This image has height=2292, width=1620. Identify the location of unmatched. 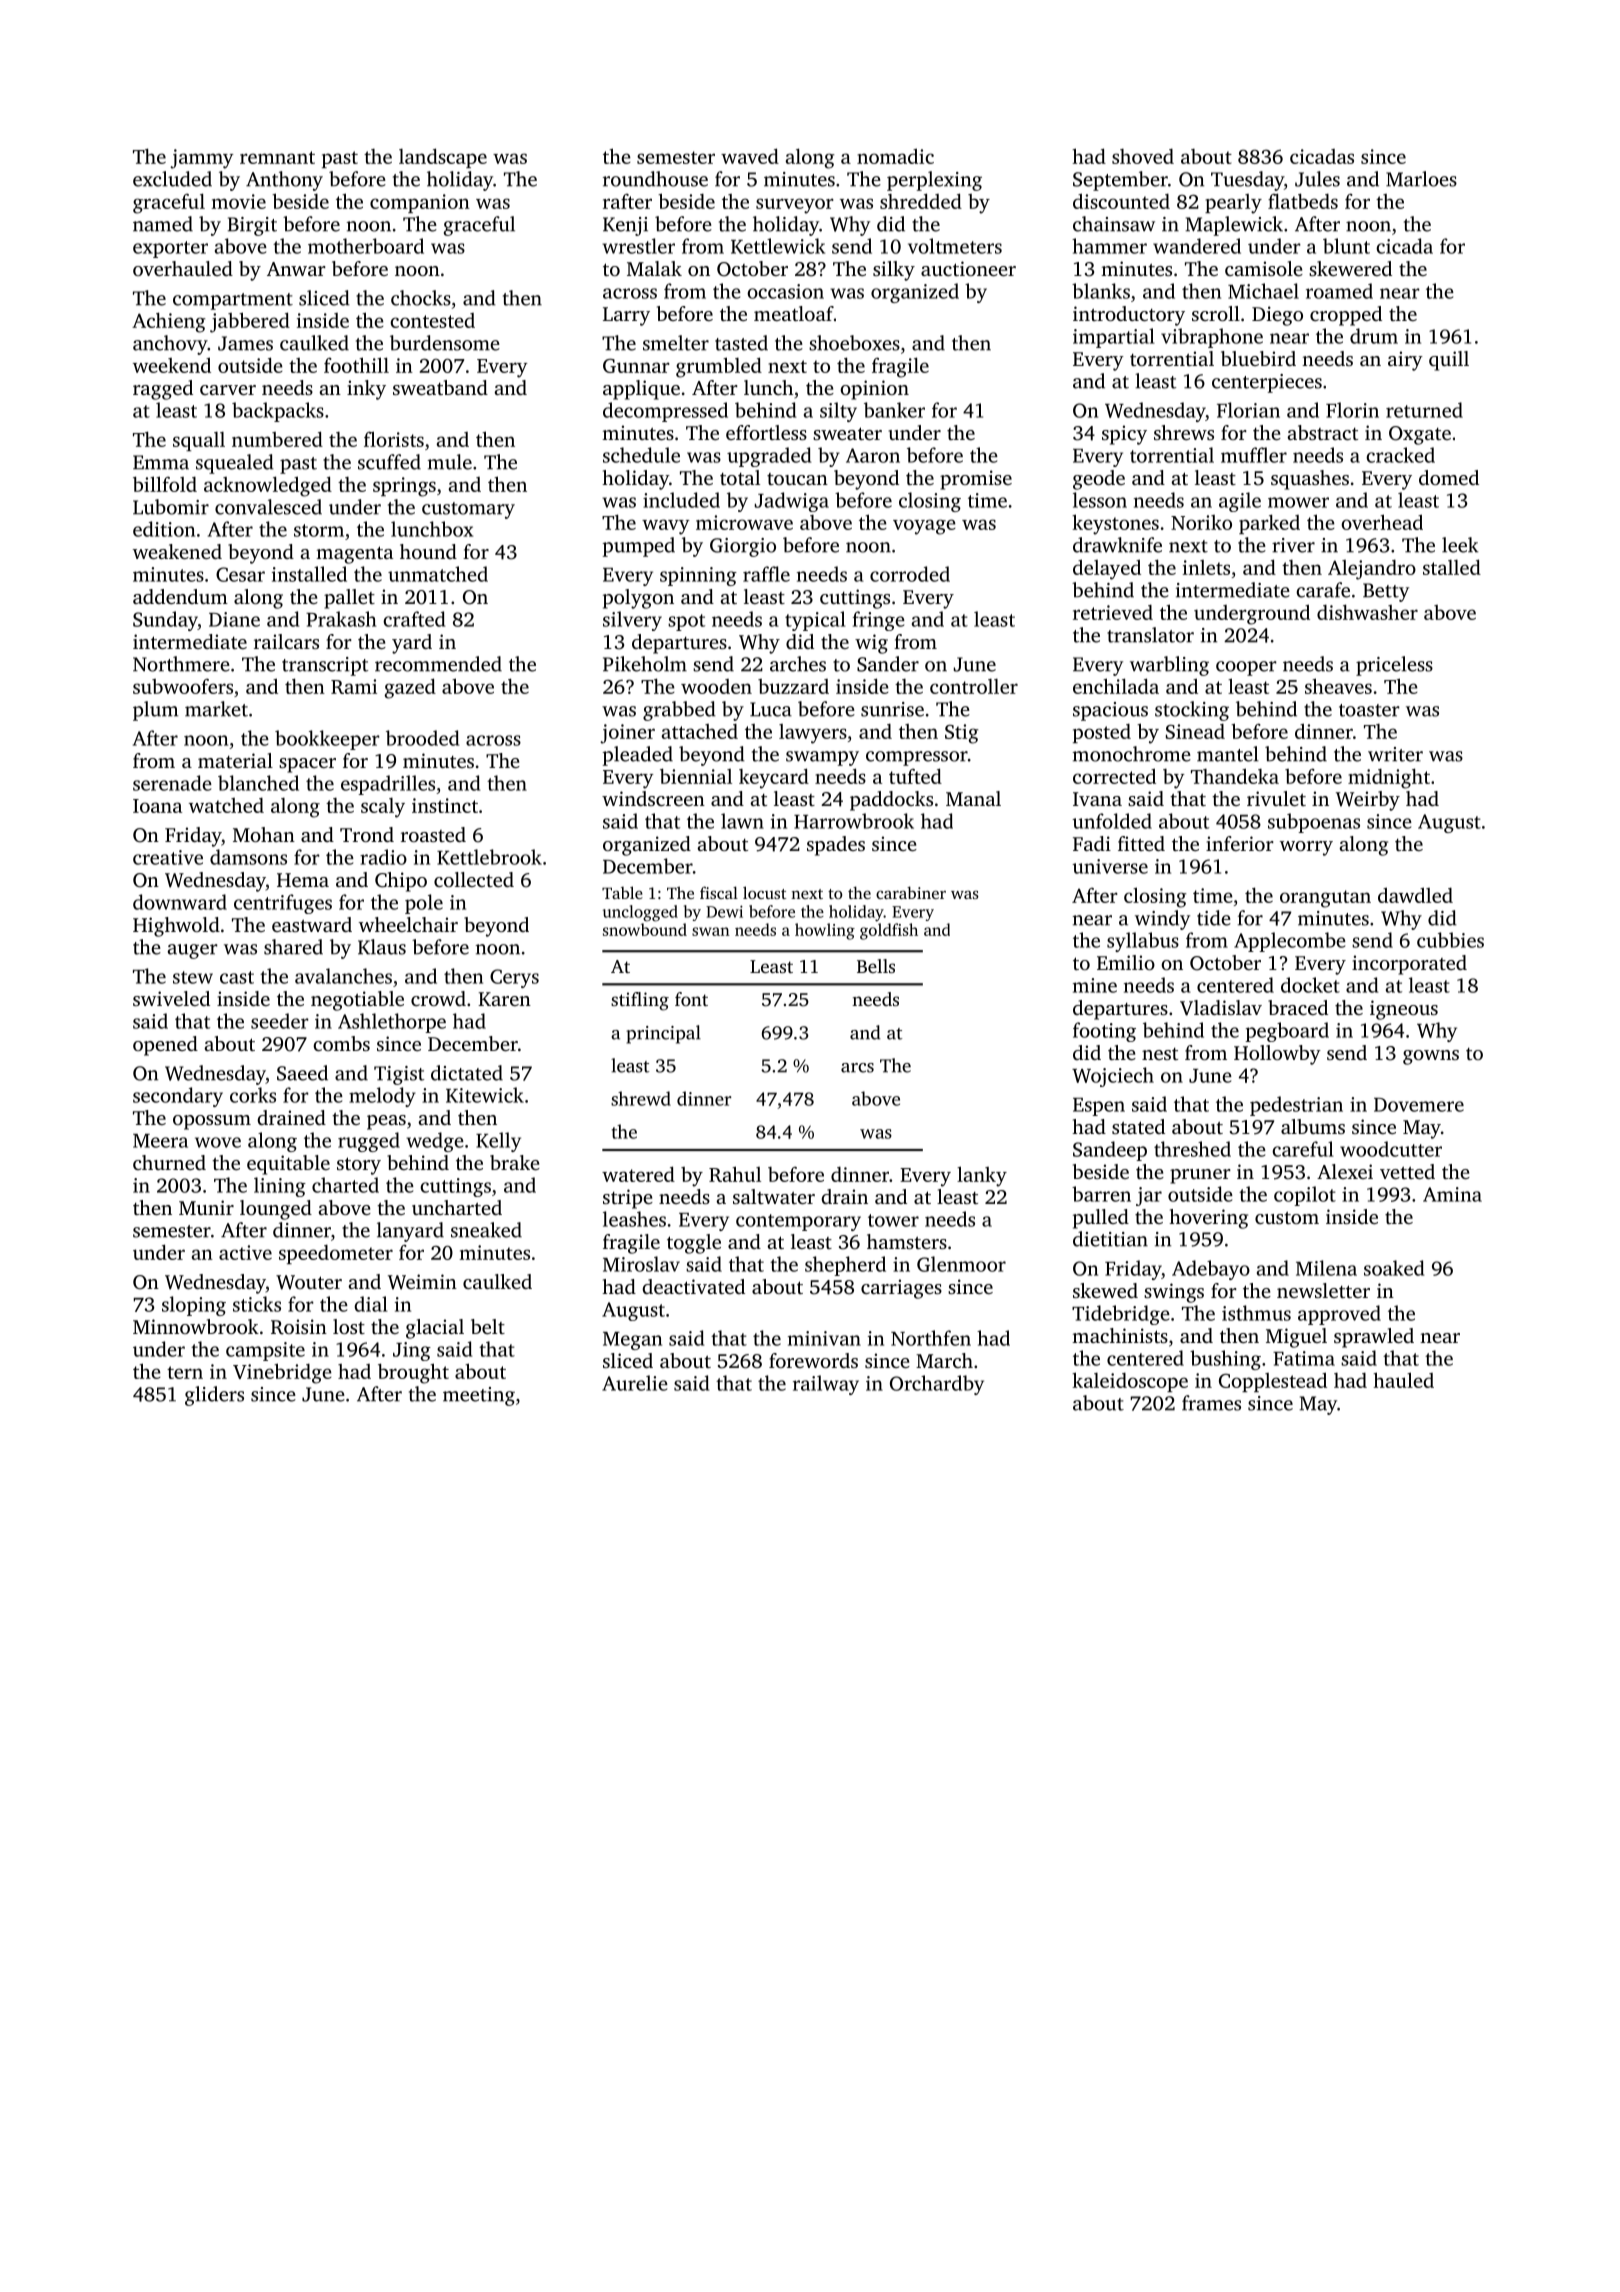
(438, 574).
